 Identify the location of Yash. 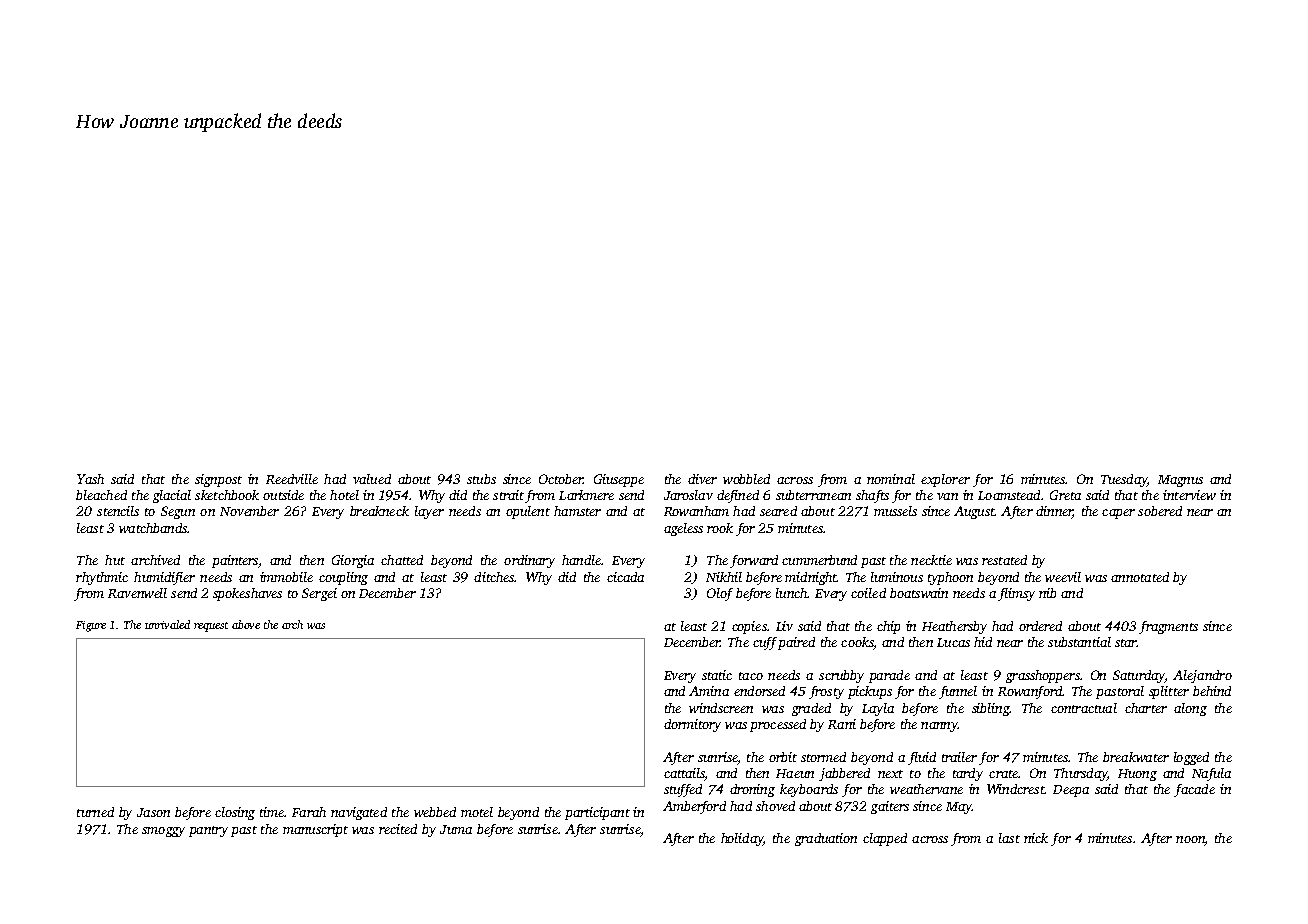
(90, 479).
